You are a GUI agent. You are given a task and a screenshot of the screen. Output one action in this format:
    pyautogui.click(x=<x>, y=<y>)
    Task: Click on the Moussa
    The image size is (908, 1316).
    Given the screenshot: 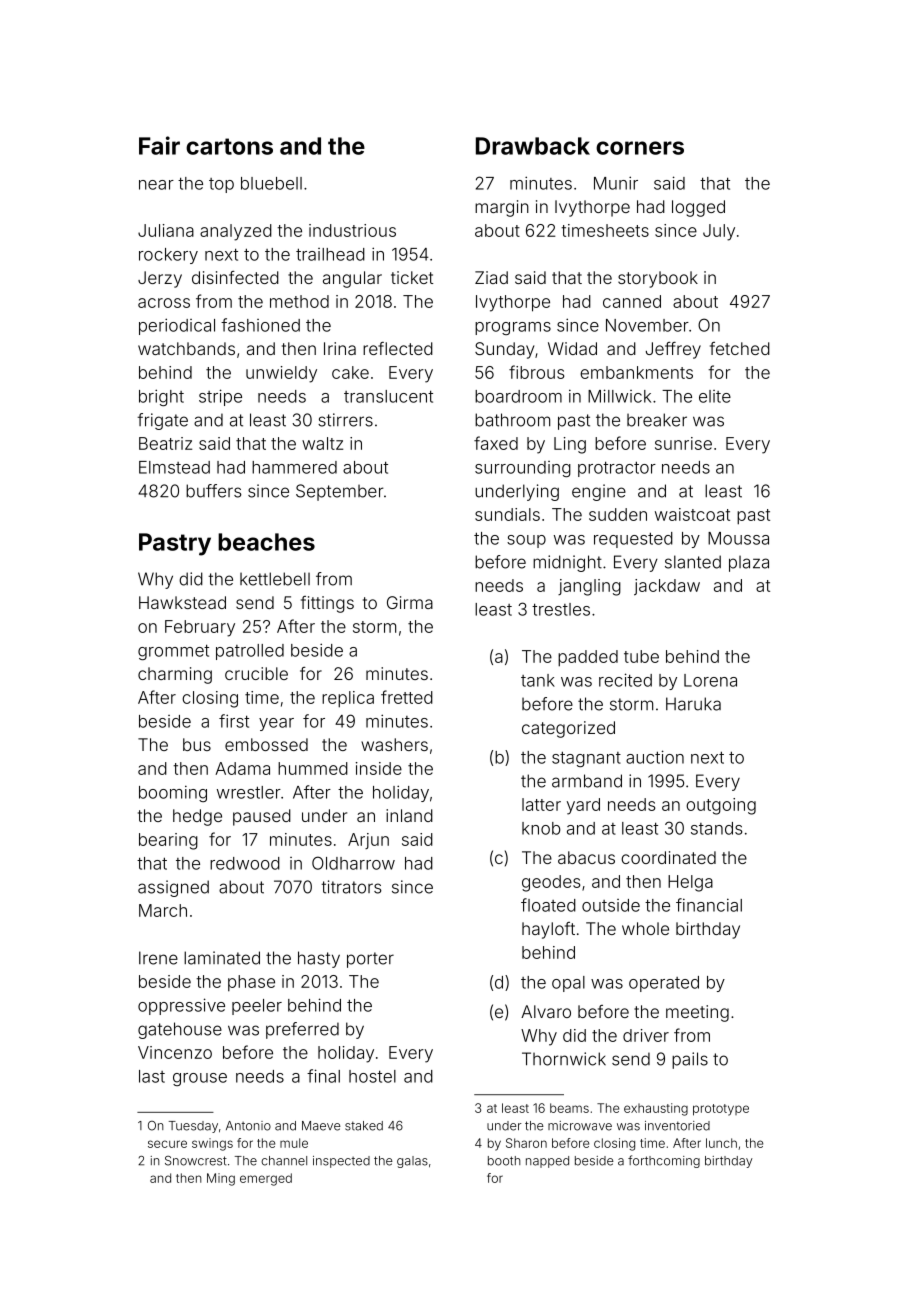 What is the action you would take?
    pyautogui.click(x=738, y=538)
